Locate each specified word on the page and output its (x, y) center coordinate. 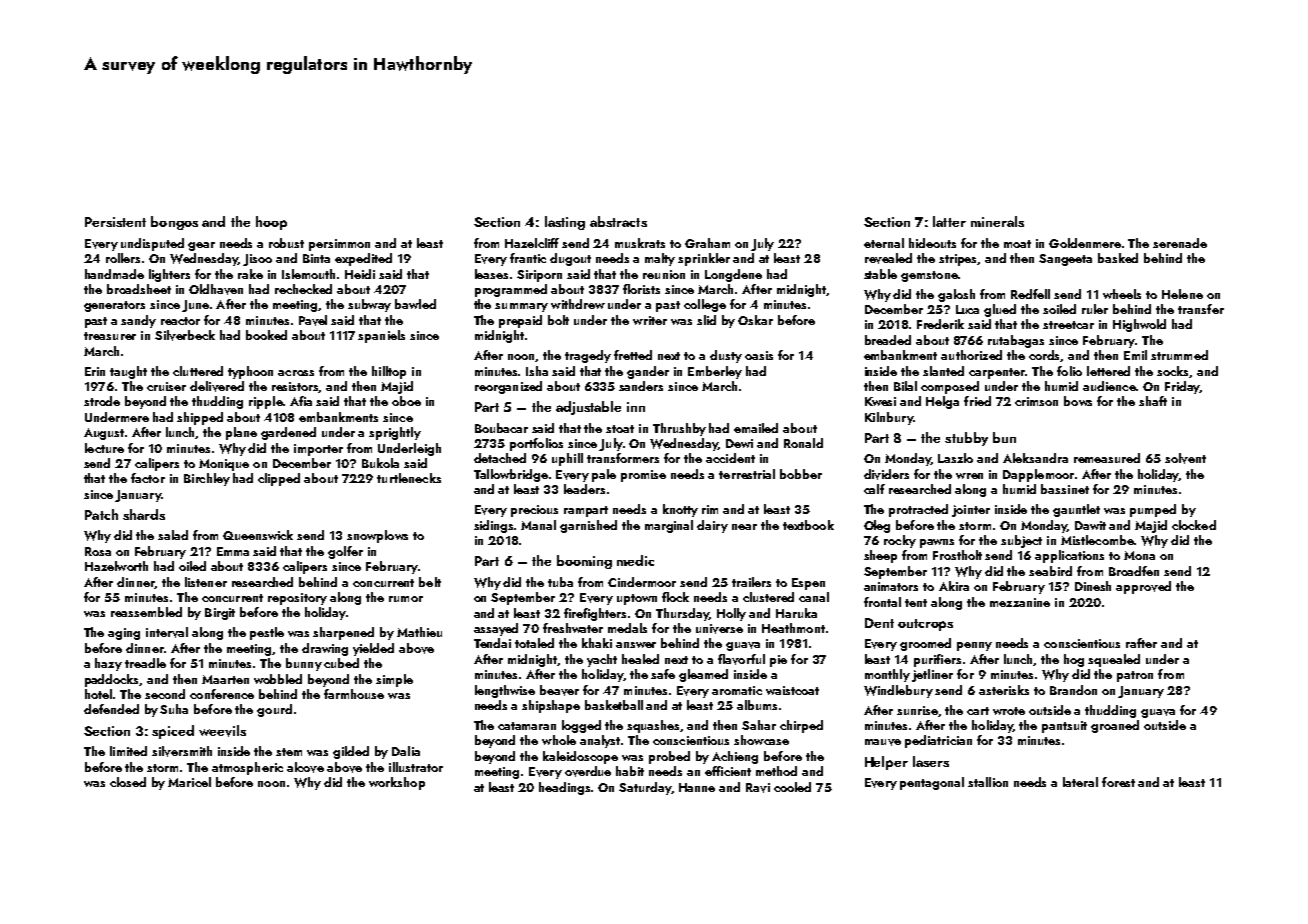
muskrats (640, 243)
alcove (305, 767)
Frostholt (957, 555)
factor (148, 478)
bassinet (1065, 489)
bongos (174, 223)
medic (635, 560)
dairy (712, 526)
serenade (1180, 243)
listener (206, 582)
